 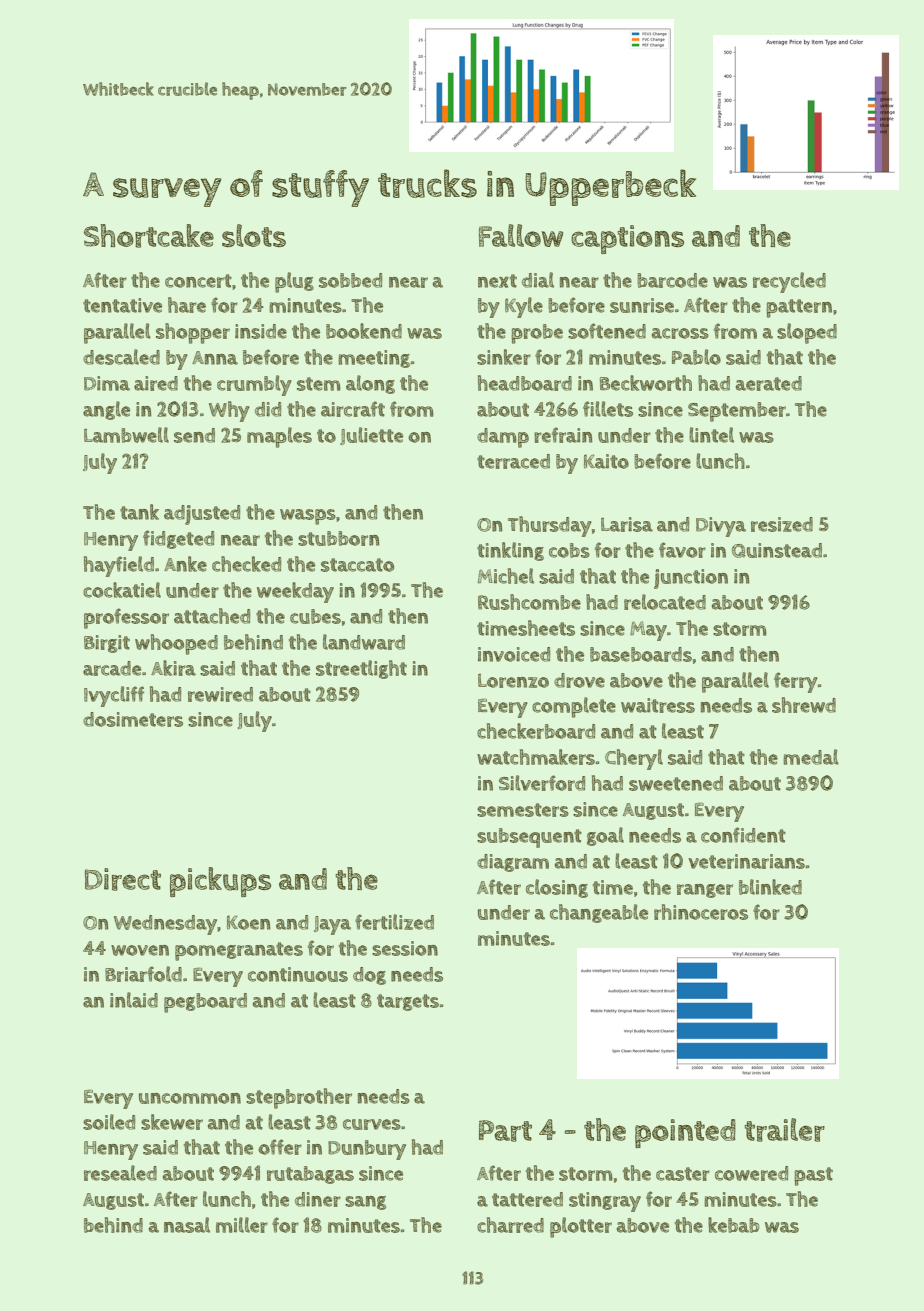 What do you see at coordinates (295, 592) in the screenshot?
I see `weekday` at bounding box center [295, 592].
